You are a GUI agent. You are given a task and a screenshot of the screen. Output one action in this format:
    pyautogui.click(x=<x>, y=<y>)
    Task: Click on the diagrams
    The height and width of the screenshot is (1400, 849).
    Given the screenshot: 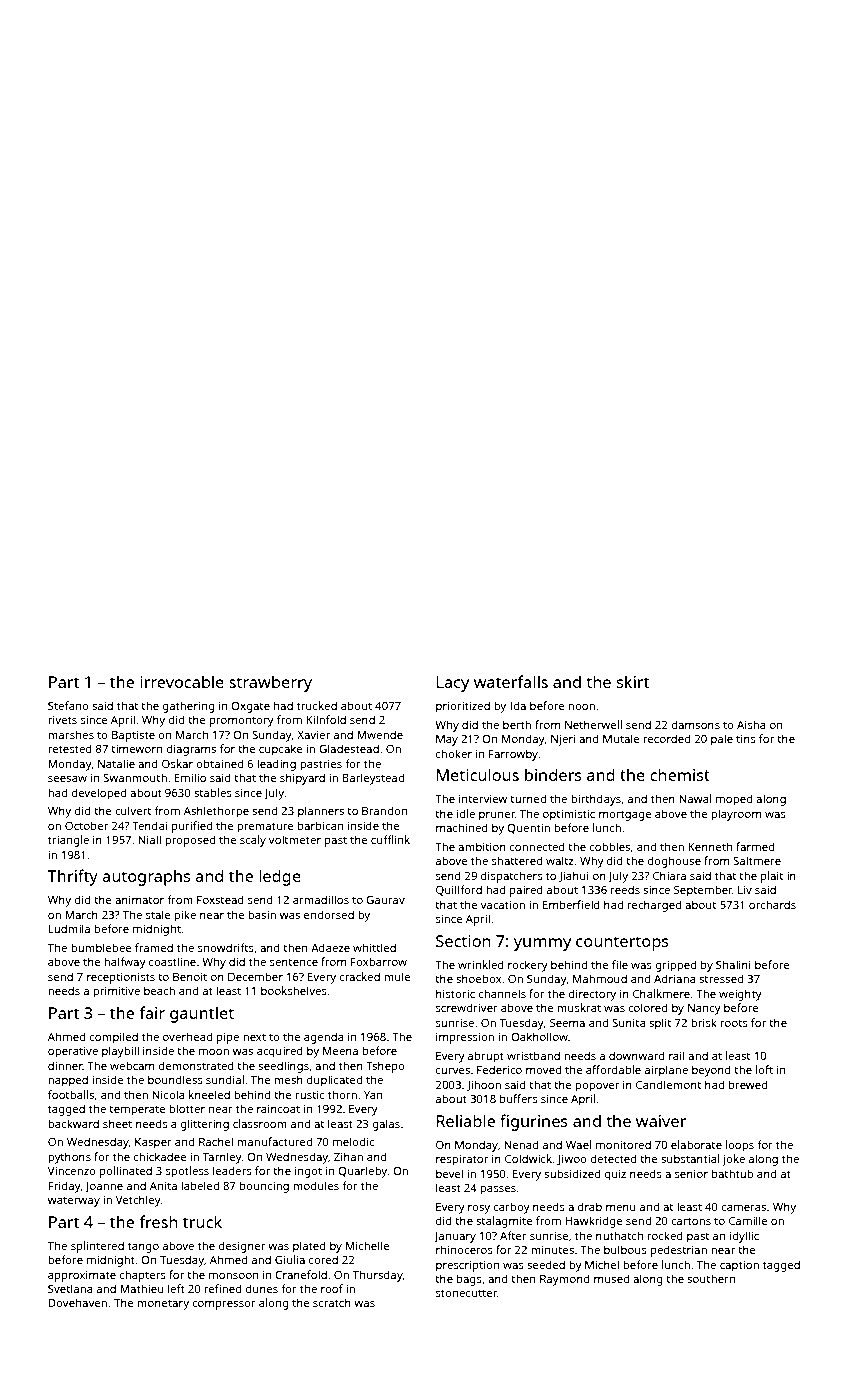 What is the action you would take?
    pyautogui.click(x=191, y=750)
